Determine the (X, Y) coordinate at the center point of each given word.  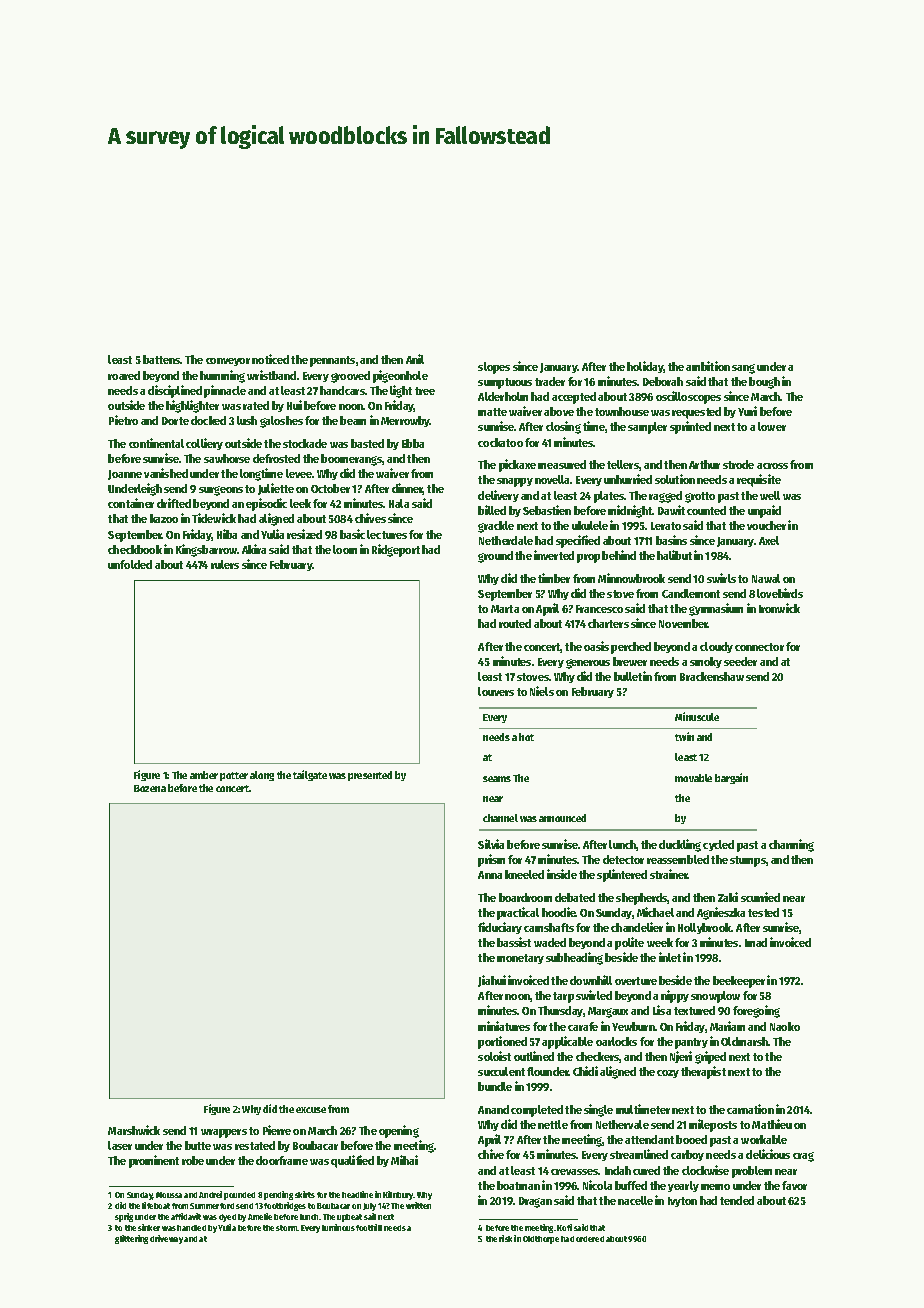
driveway (166, 1239)
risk (505, 1238)
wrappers (224, 1133)
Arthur (704, 464)
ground (495, 557)
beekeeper (739, 982)
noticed (270, 359)
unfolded (130, 564)
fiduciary (500, 928)
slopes (494, 368)
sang (743, 369)
